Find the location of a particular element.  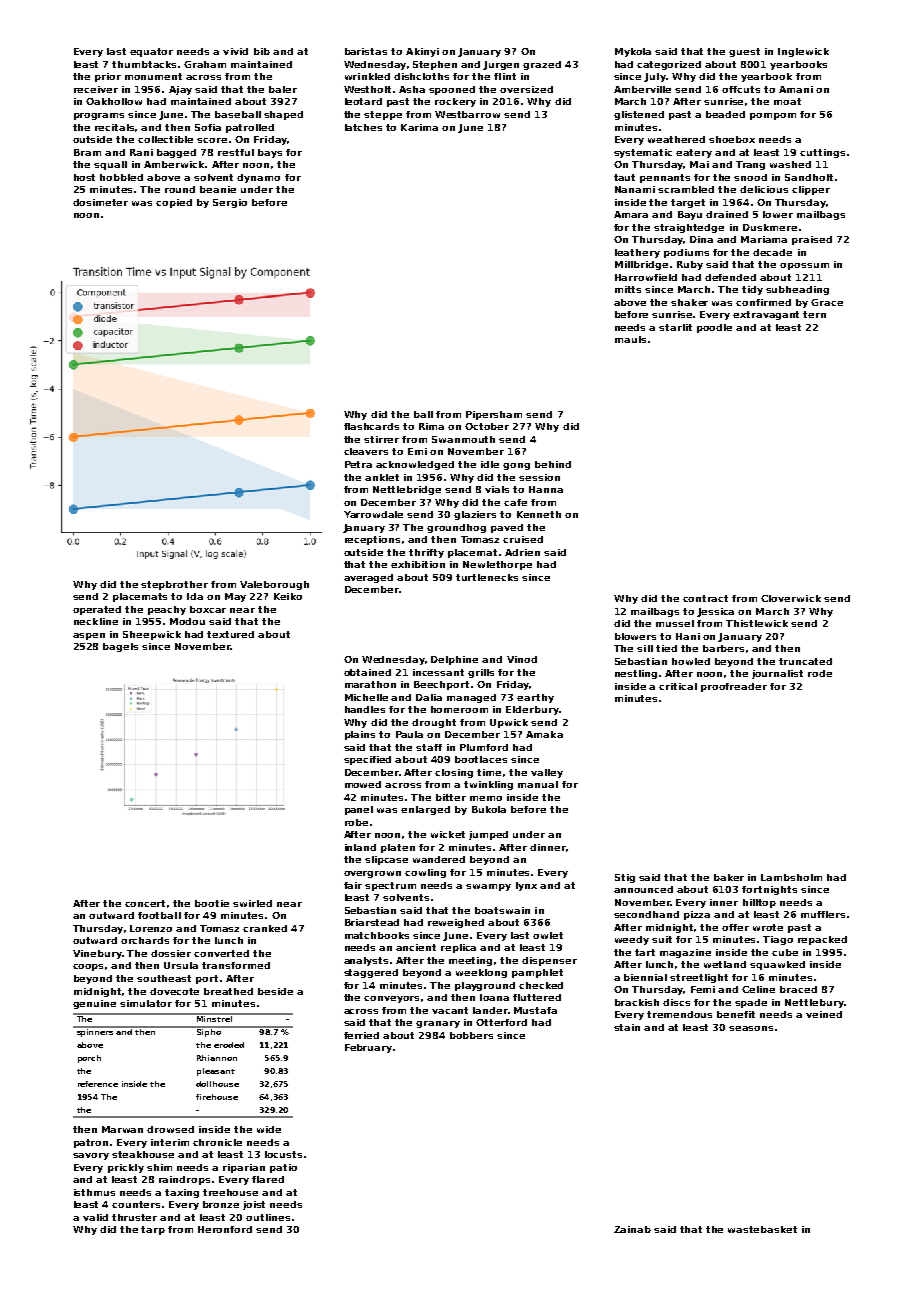

isthmus is located at coordinates (94, 1192).
